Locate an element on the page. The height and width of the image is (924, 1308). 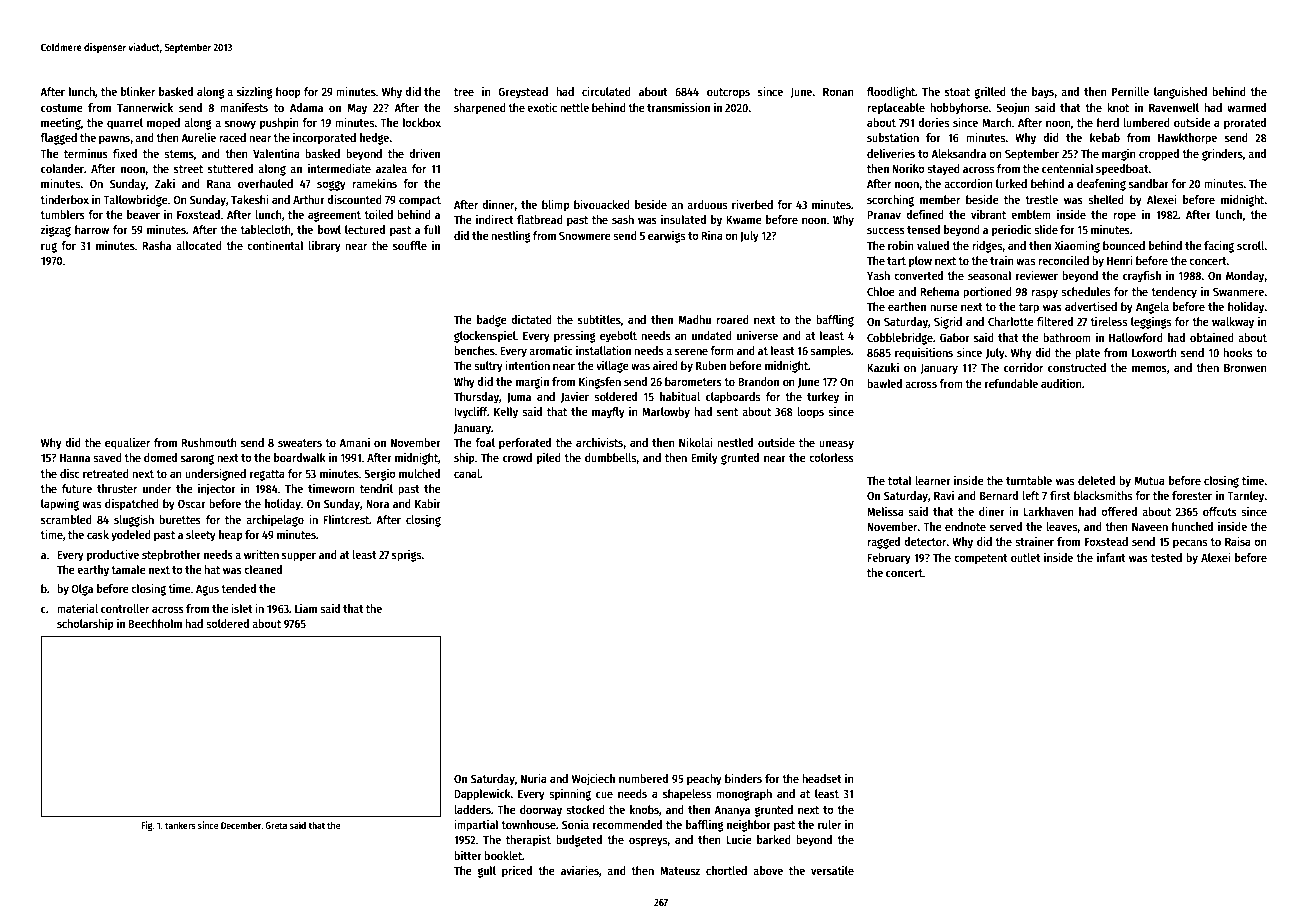
tested is located at coordinates (1166, 557).
